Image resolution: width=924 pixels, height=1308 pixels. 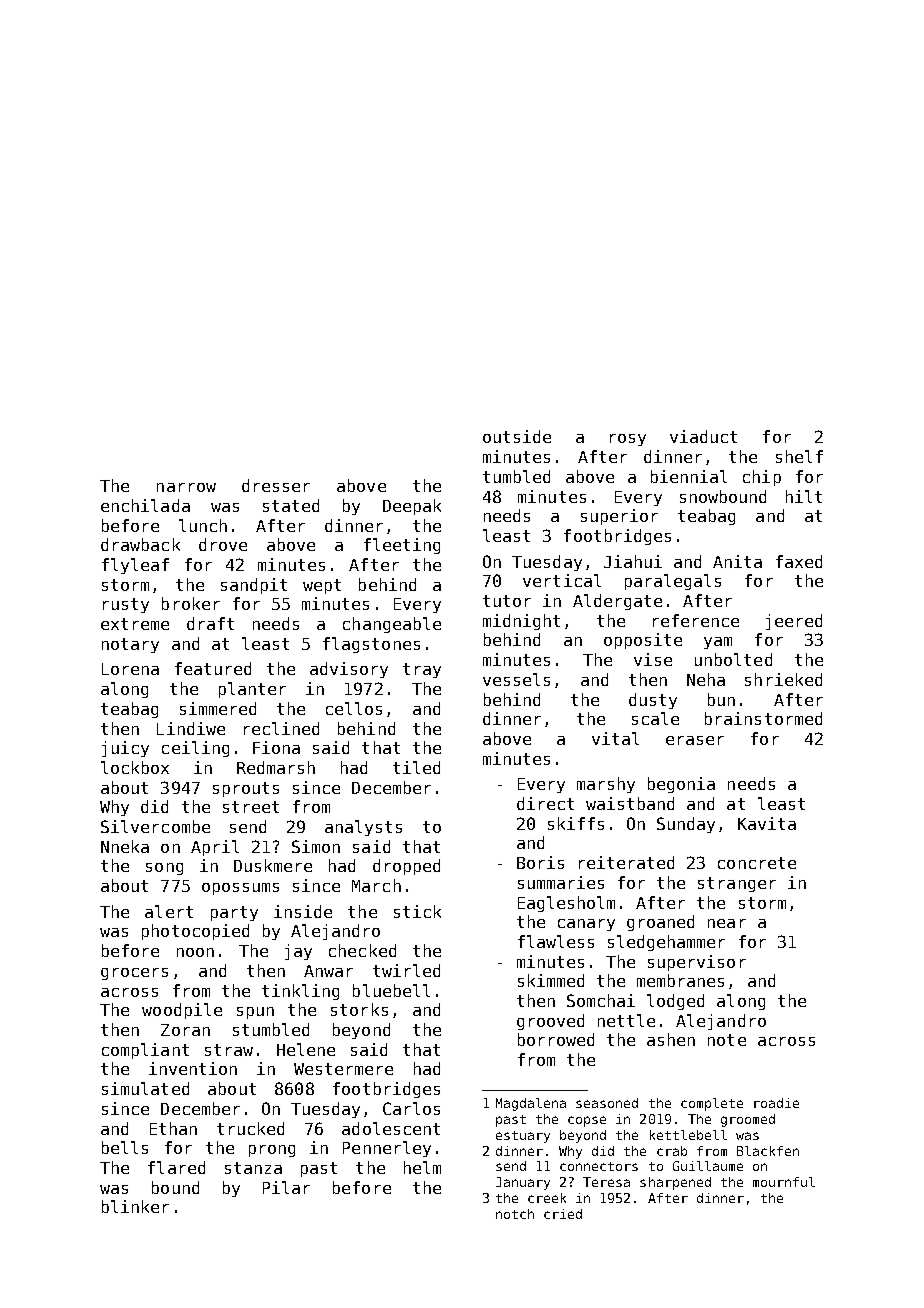 I want to click on Pilar, so click(x=286, y=1187).
